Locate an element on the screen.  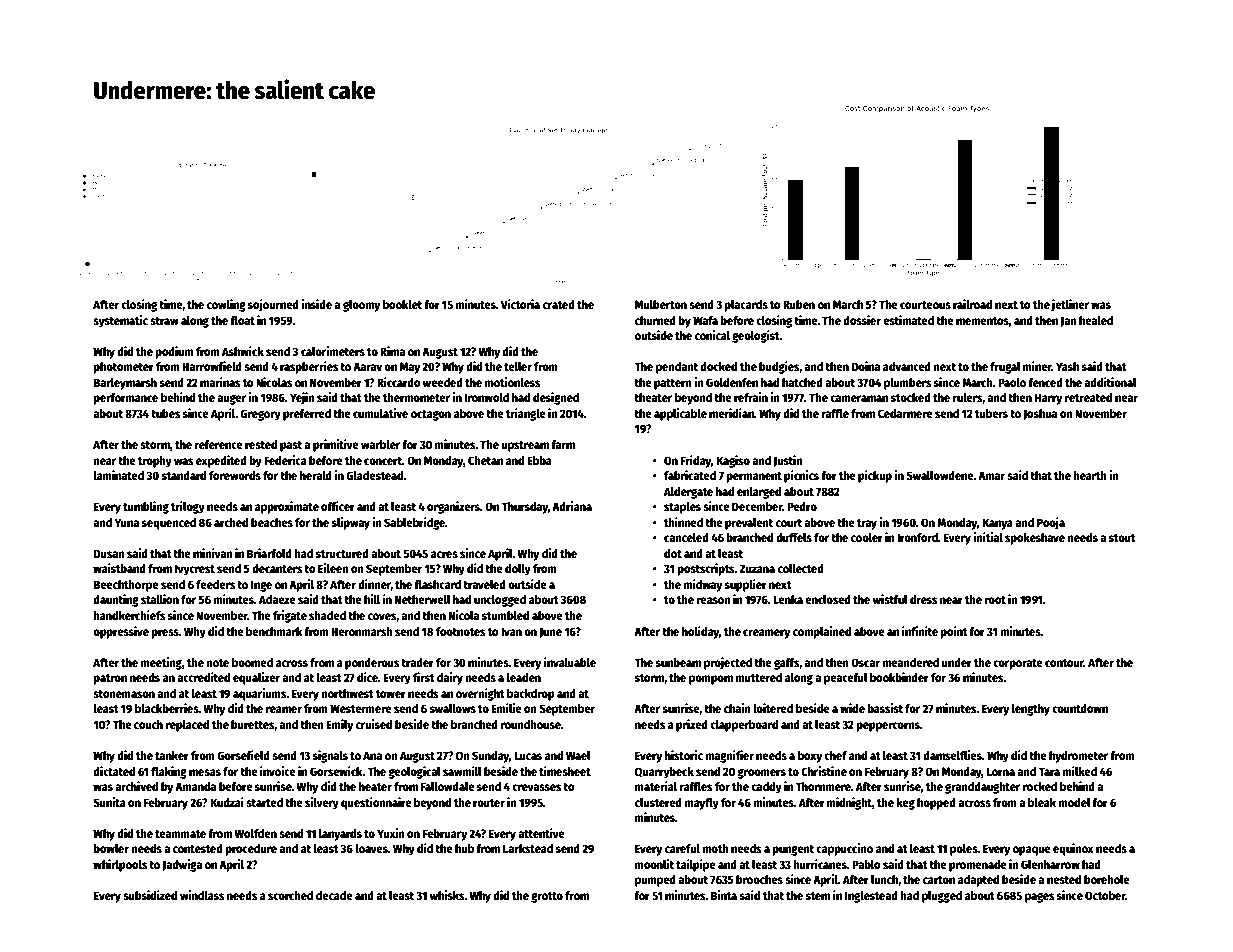
dictated is located at coordinates (114, 771).
